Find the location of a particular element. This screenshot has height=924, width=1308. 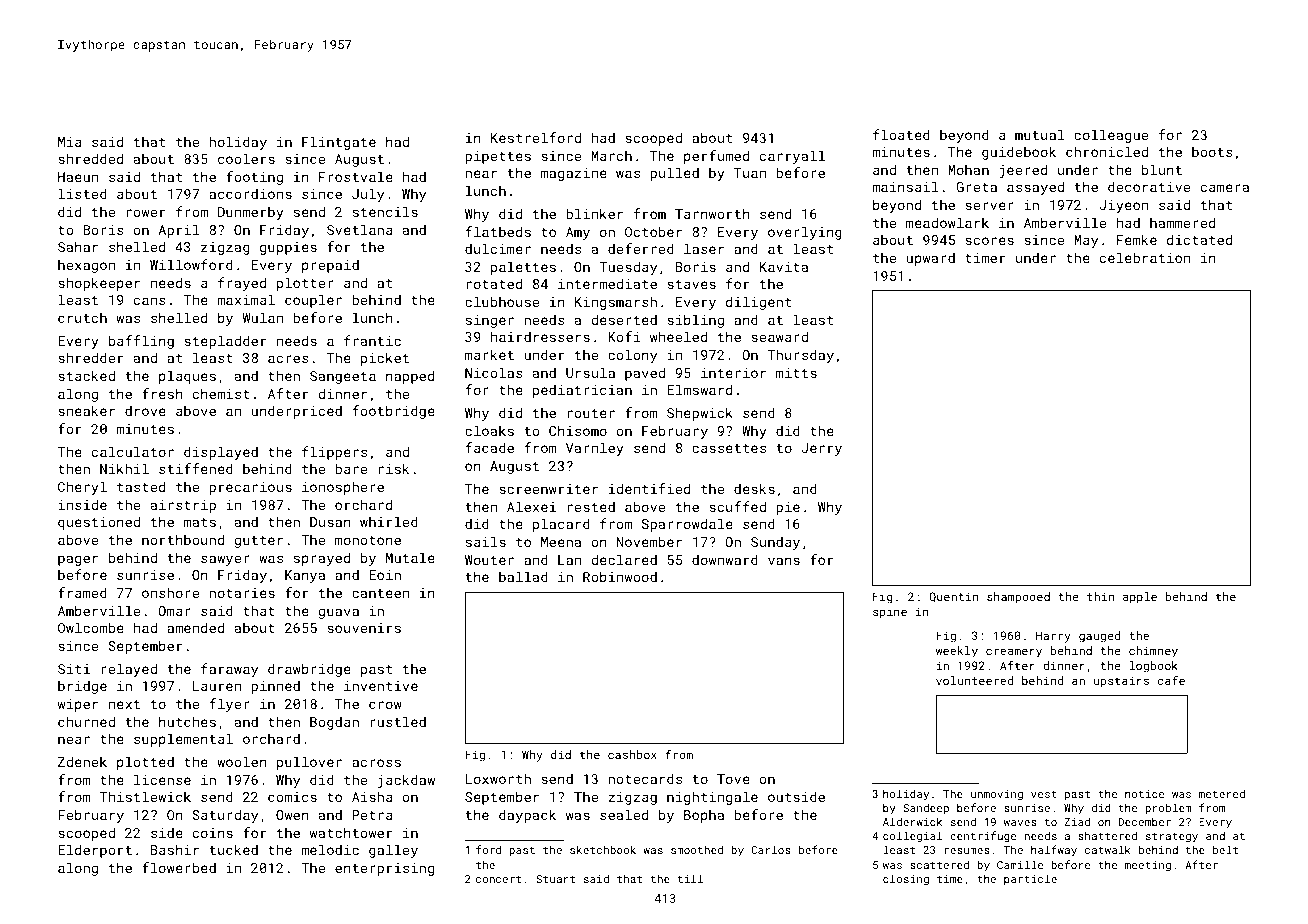

thin is located at coordinates (1100, 596).
